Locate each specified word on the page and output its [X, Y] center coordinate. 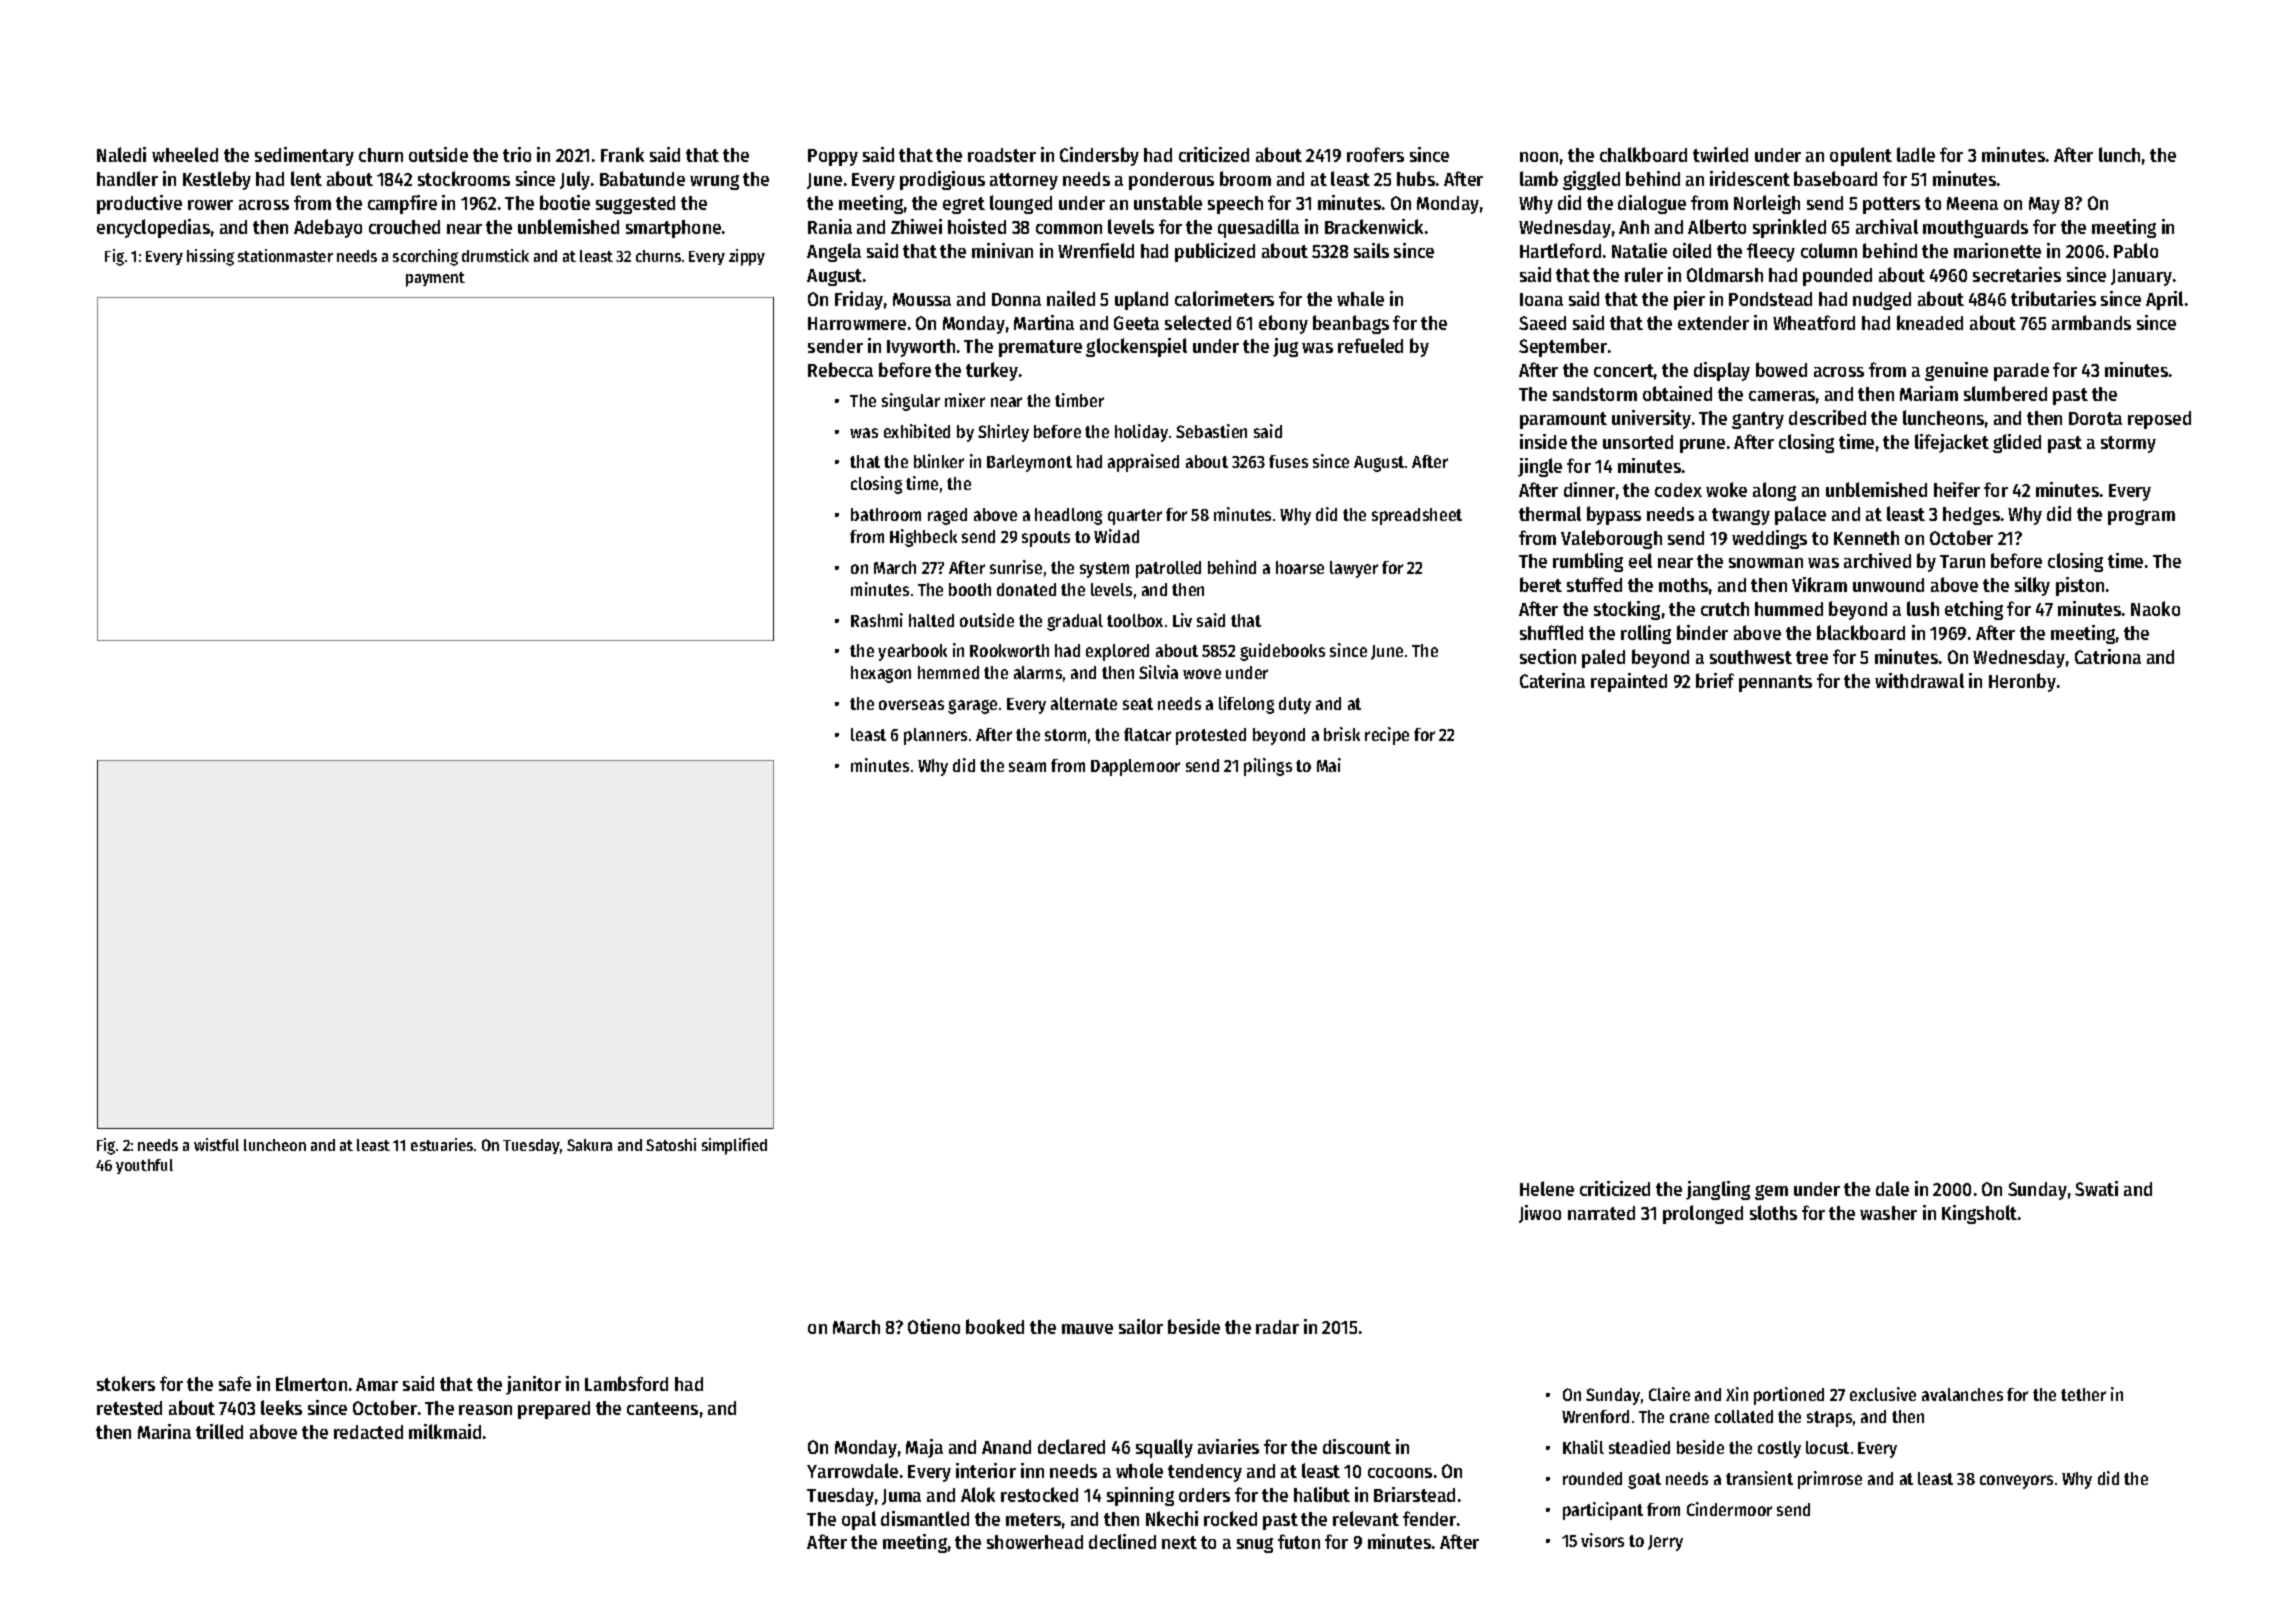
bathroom [886, 514]
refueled [1370, 345]
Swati [2096, 1188]
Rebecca [840, 369]
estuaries [442, 1144]
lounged [1021, 204]
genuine [1956, 371]
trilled [219, 1431]
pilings [1268, 767]
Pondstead [1770, 299]
